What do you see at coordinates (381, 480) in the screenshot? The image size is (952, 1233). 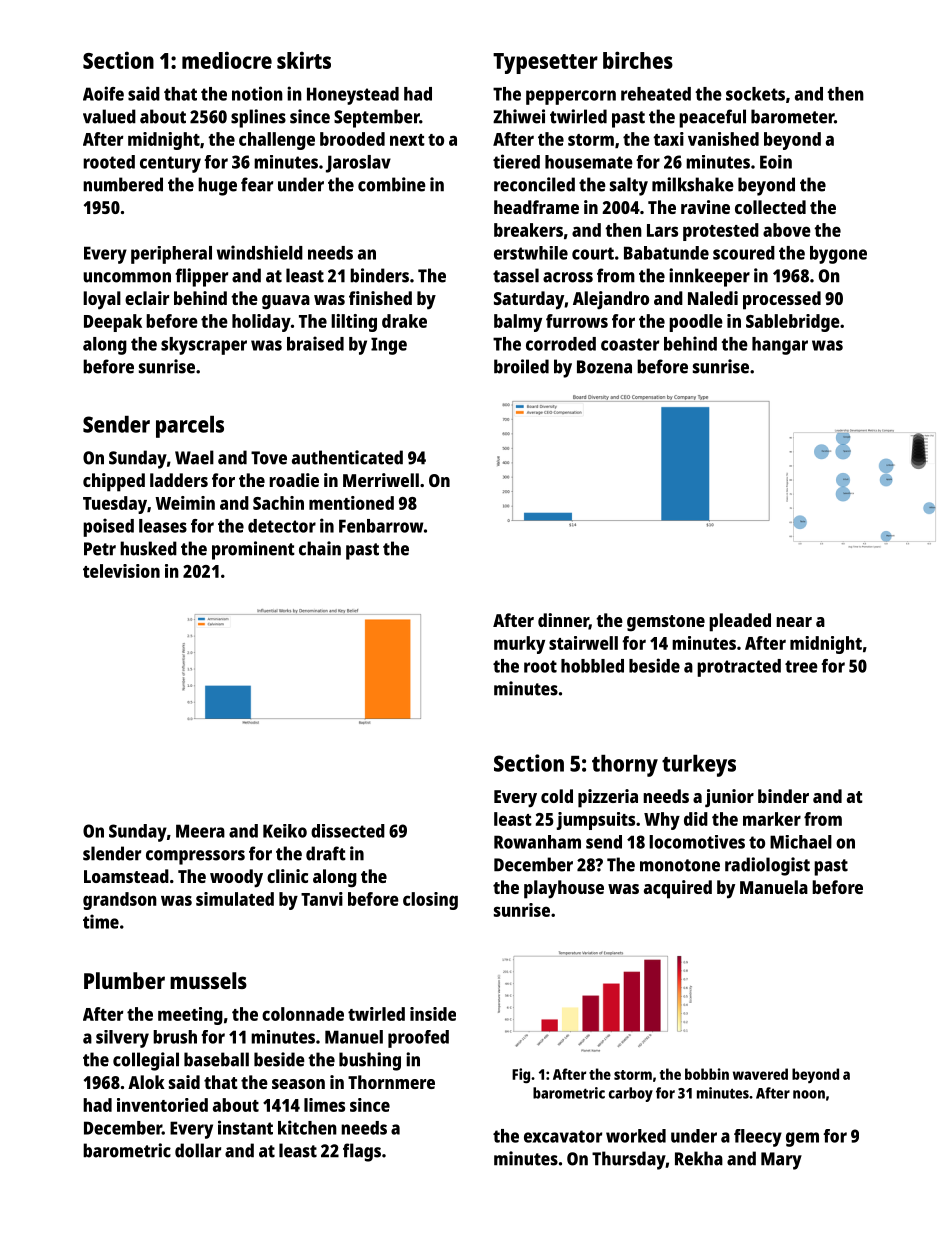 I see `Merriwell` at bounding box center [381, 480].
